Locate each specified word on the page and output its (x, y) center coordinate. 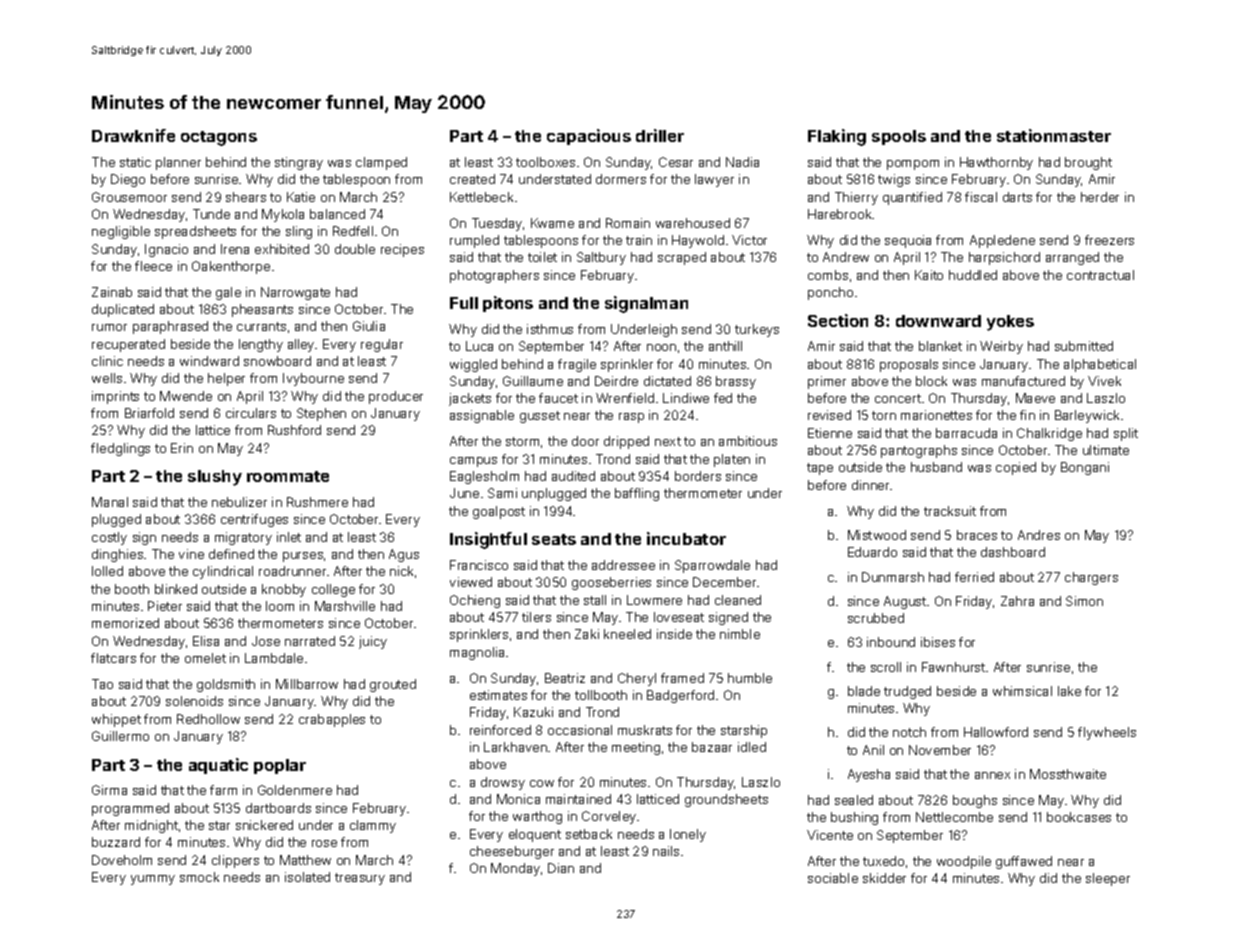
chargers (1091, 578)
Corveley (609, 817)
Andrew (846, 257)
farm (223, 790)
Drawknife (133, 135)
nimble (740, 634)
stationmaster (1054, 135)
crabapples (332, 720)
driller (660, 135)
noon (661, 347)
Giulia (369, 326)
